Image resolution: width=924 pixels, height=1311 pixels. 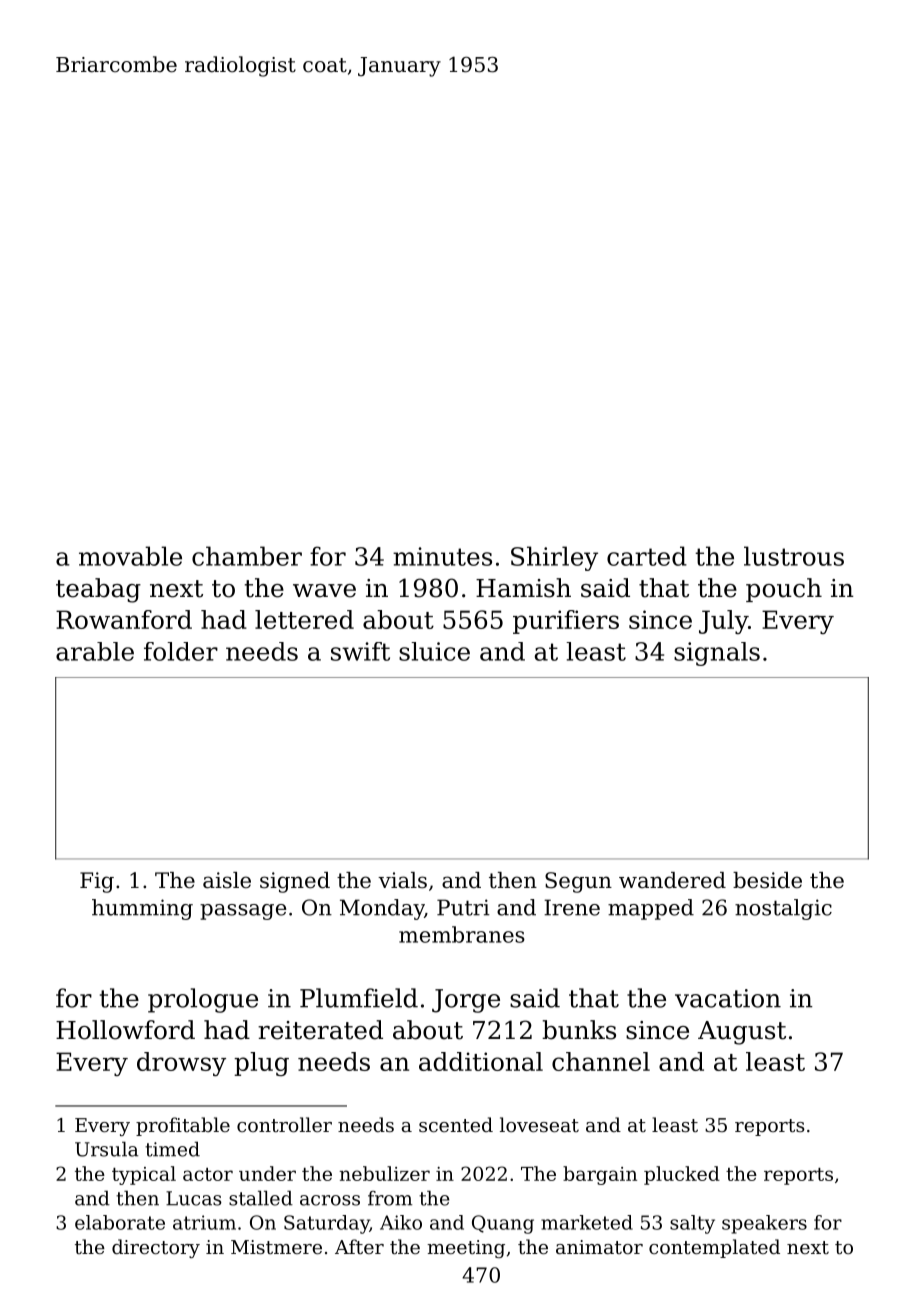 I want to click on minutes, so click(x=442, y=556).
